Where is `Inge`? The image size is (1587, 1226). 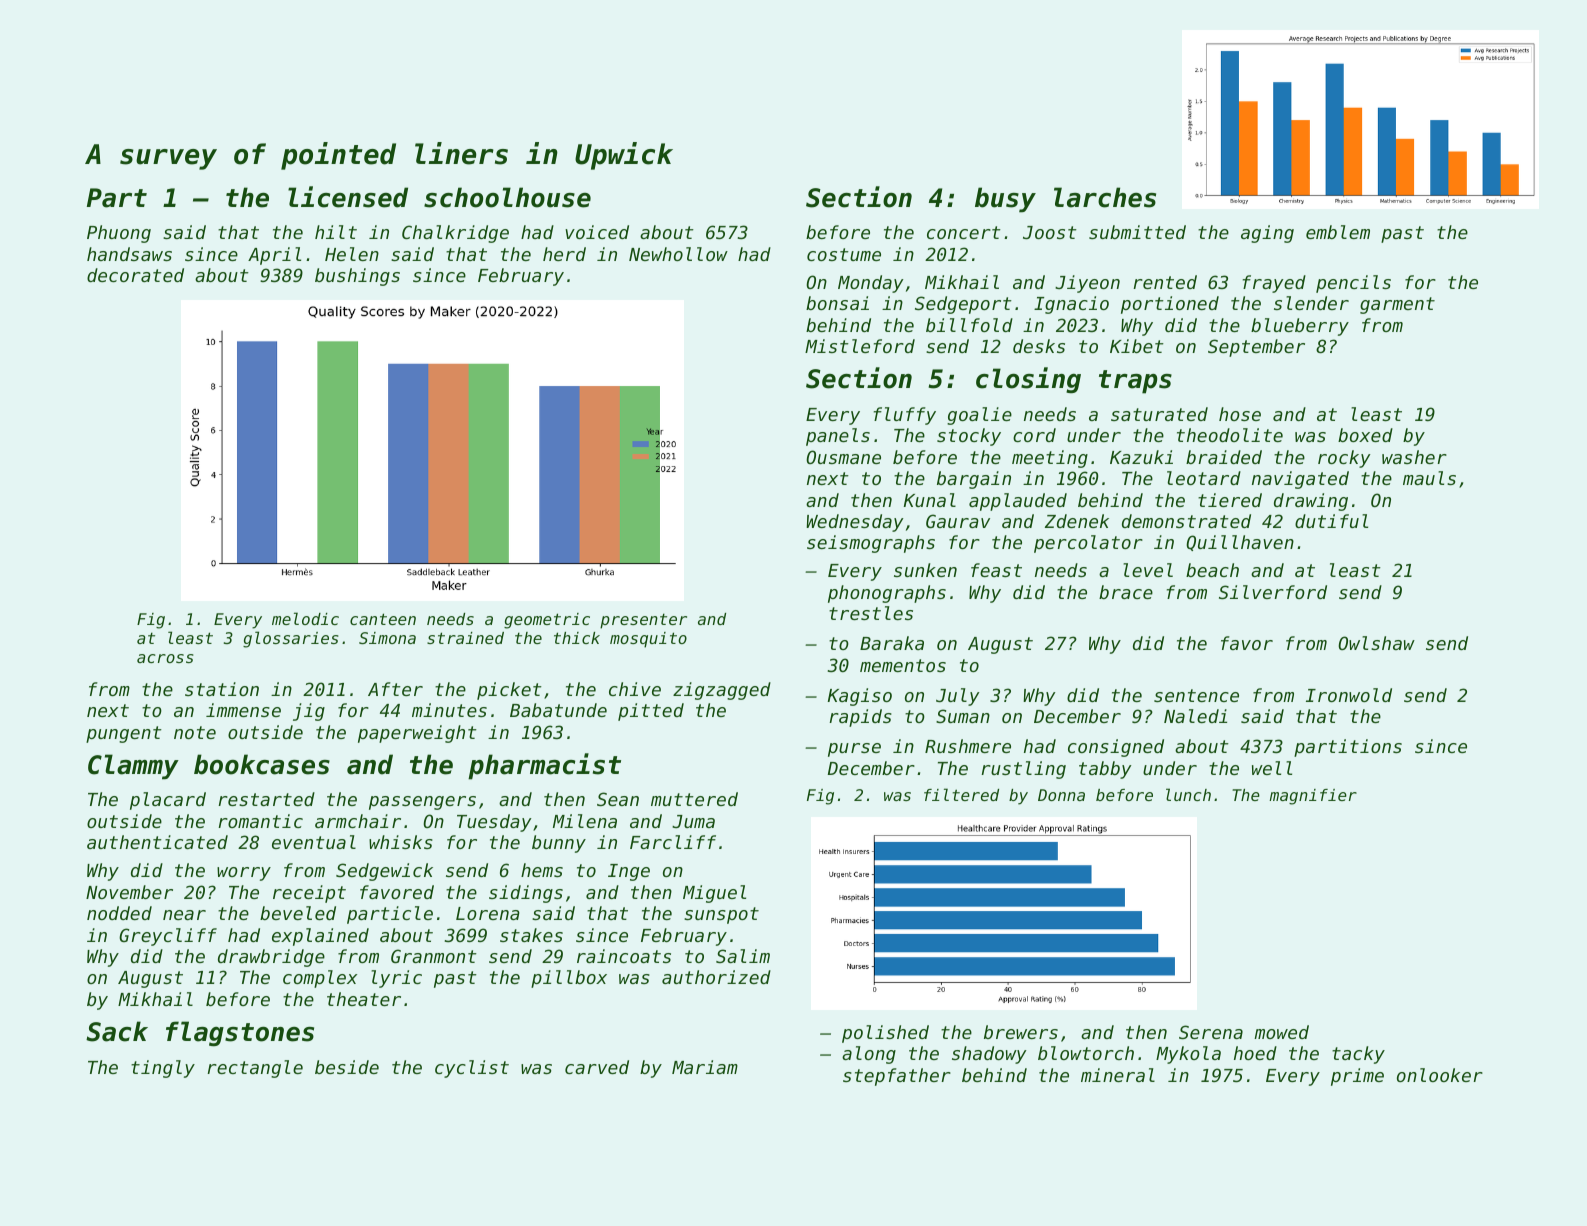 Inge is located at coordinates (629, 872).
